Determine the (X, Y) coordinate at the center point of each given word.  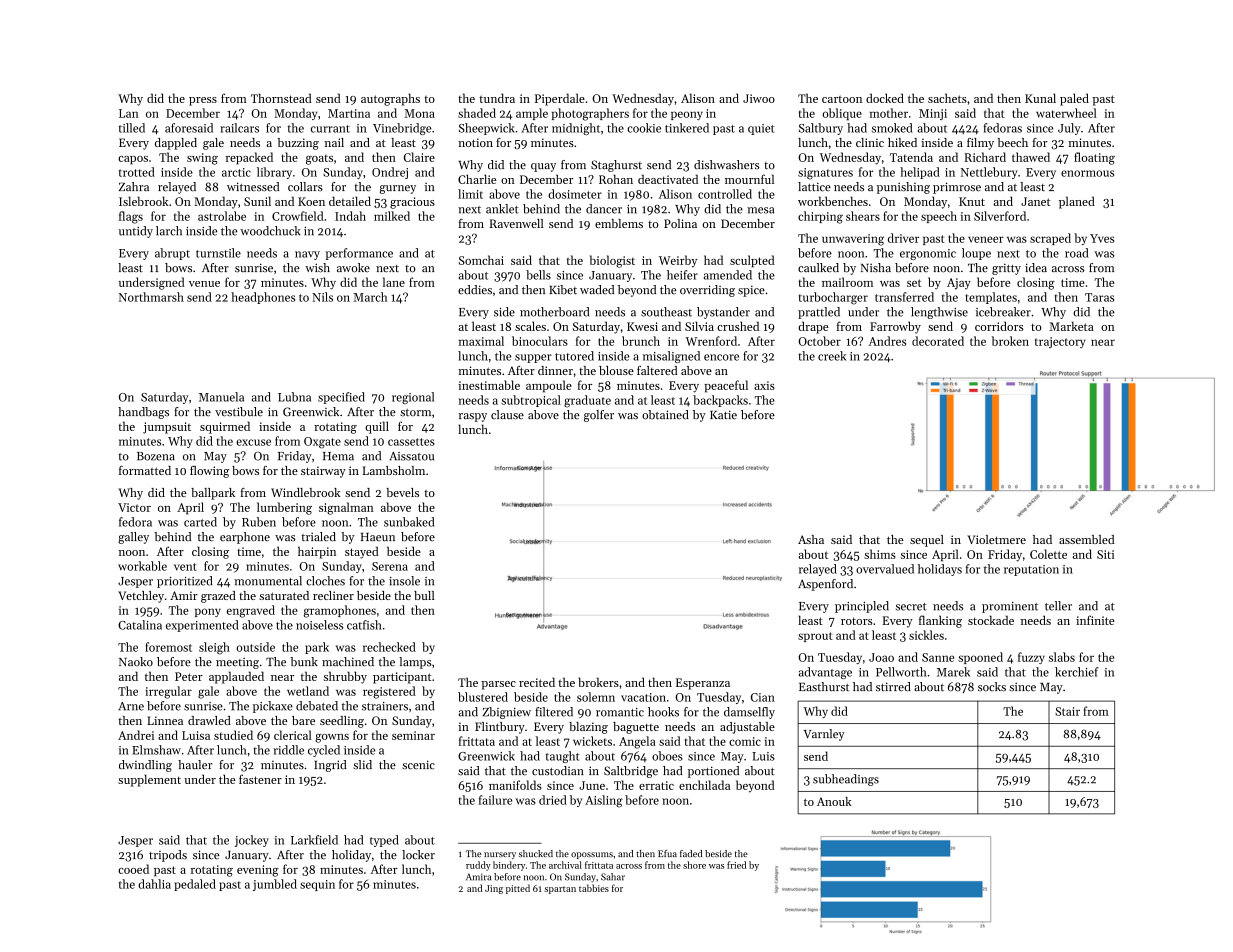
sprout (815, 637)
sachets (947, 98)
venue (204, 284)
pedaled (195, 885)
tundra (497, 98)
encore (721, 357)
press (203, 101)
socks (992, 687)
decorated (938, 341)
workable (142, 566)
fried (736, 865)
